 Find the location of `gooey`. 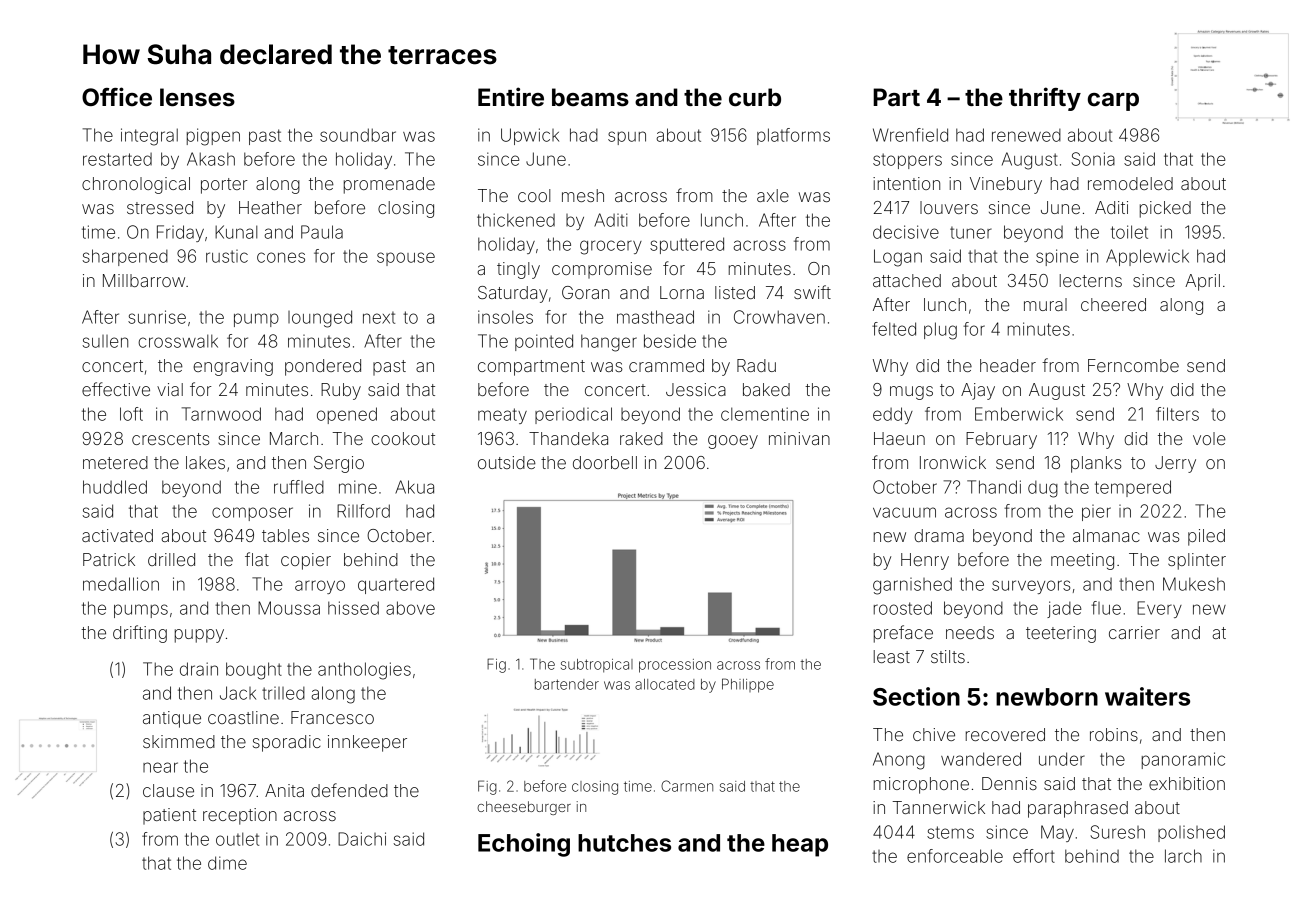

gooey is located at coordinates (733, 442).
